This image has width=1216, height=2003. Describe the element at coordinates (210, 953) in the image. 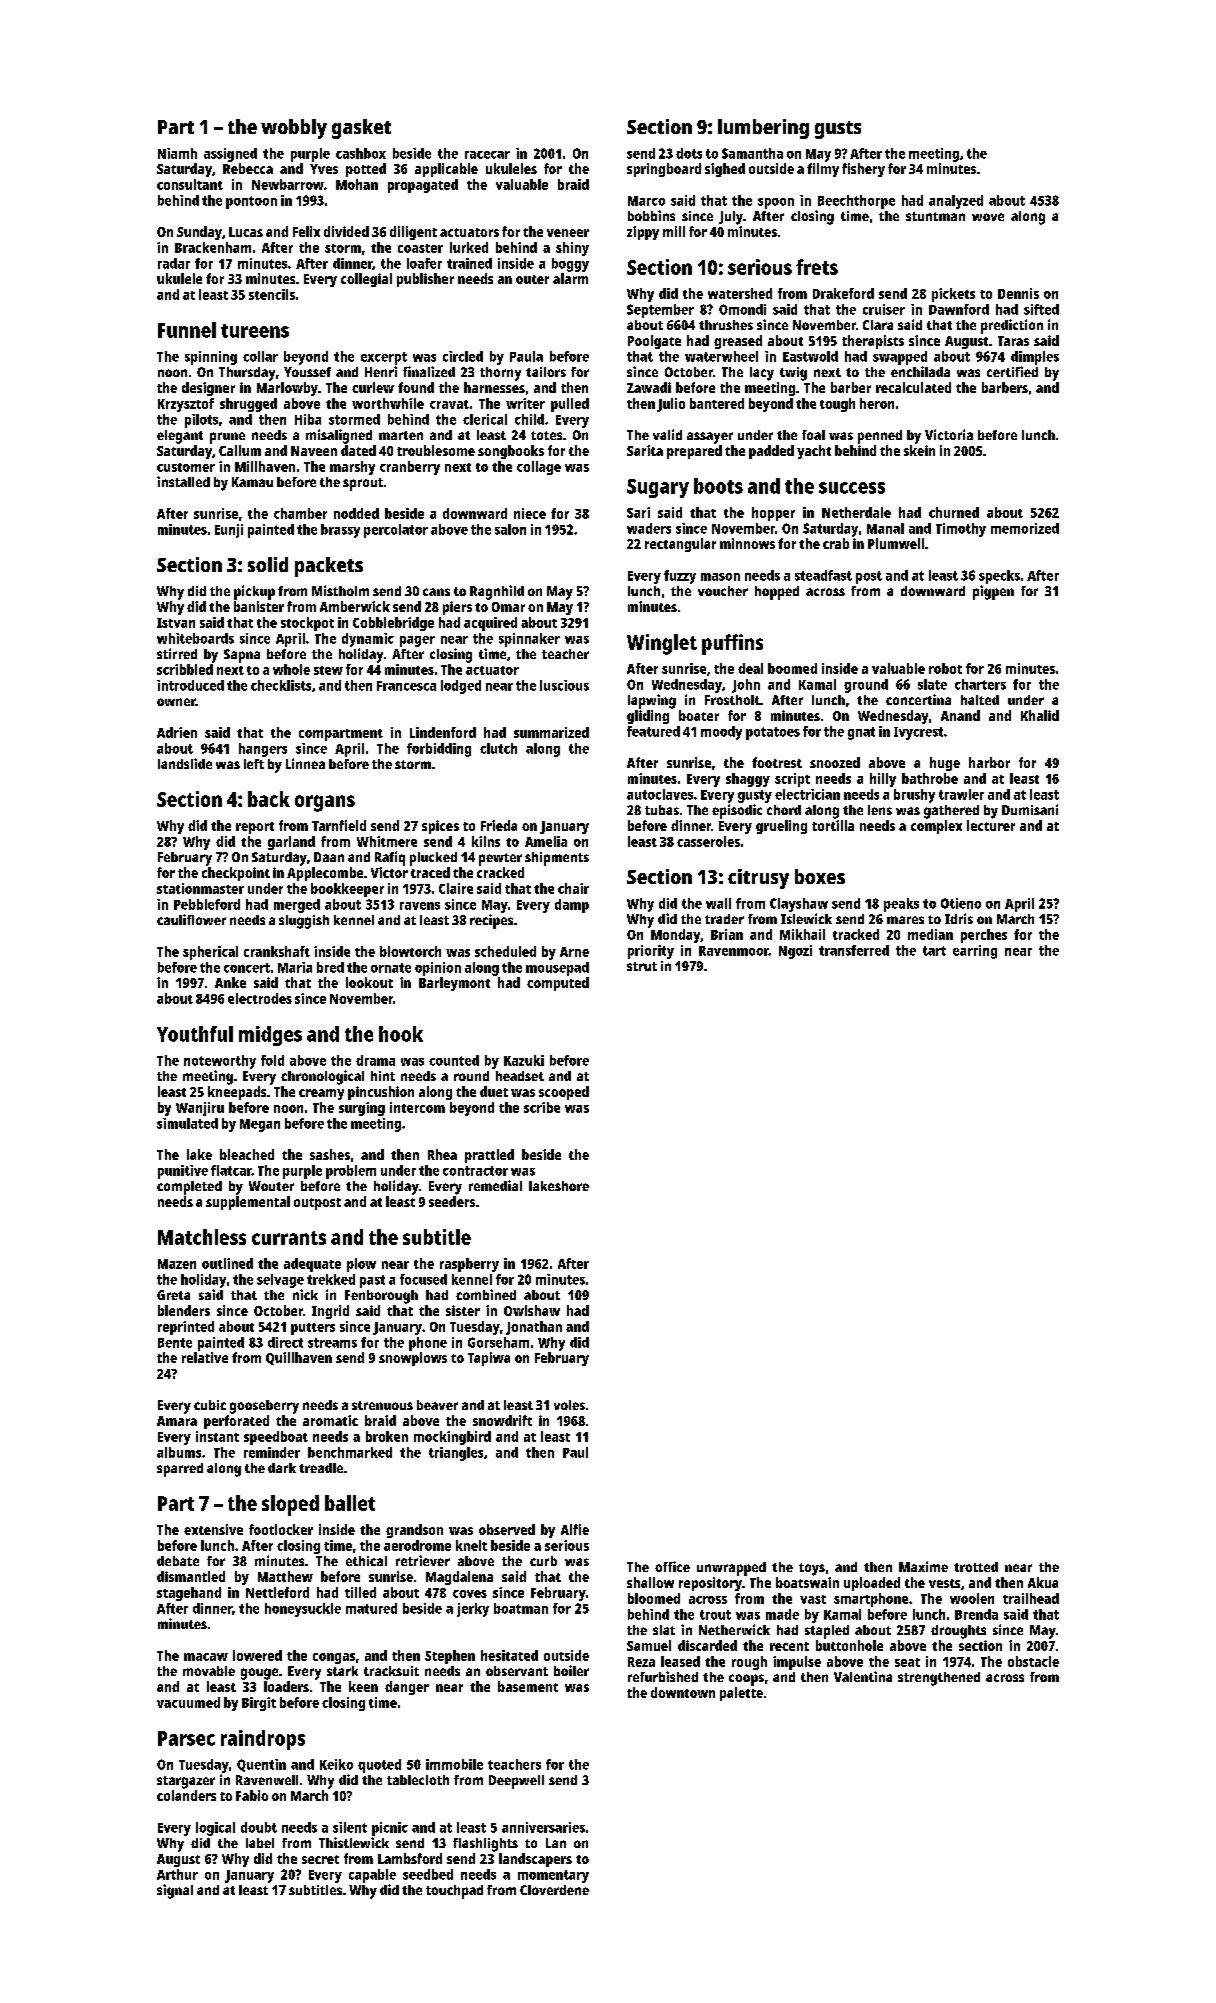

I see `spherical` at that location.
